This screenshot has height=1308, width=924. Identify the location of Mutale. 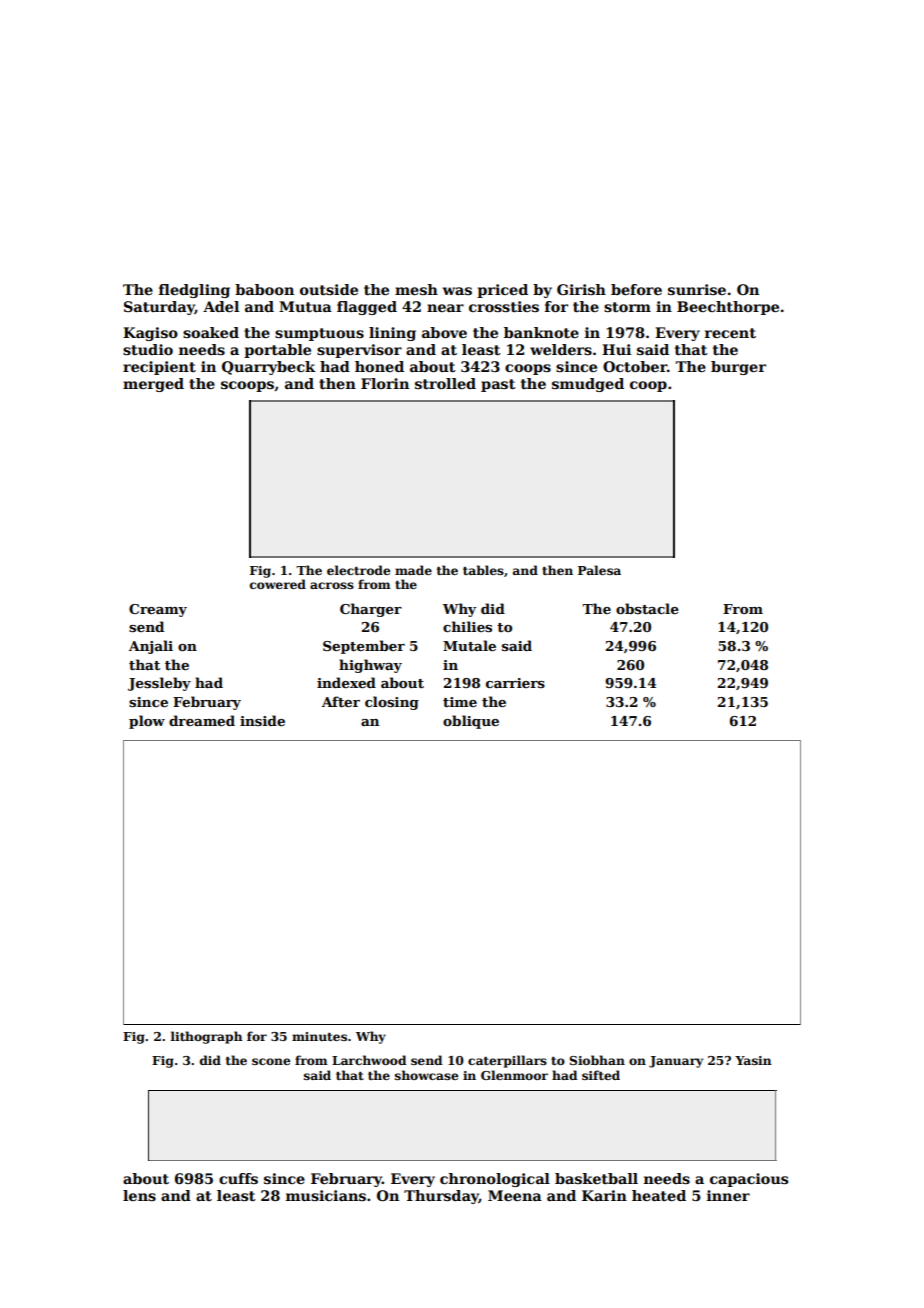
(469, 645).
